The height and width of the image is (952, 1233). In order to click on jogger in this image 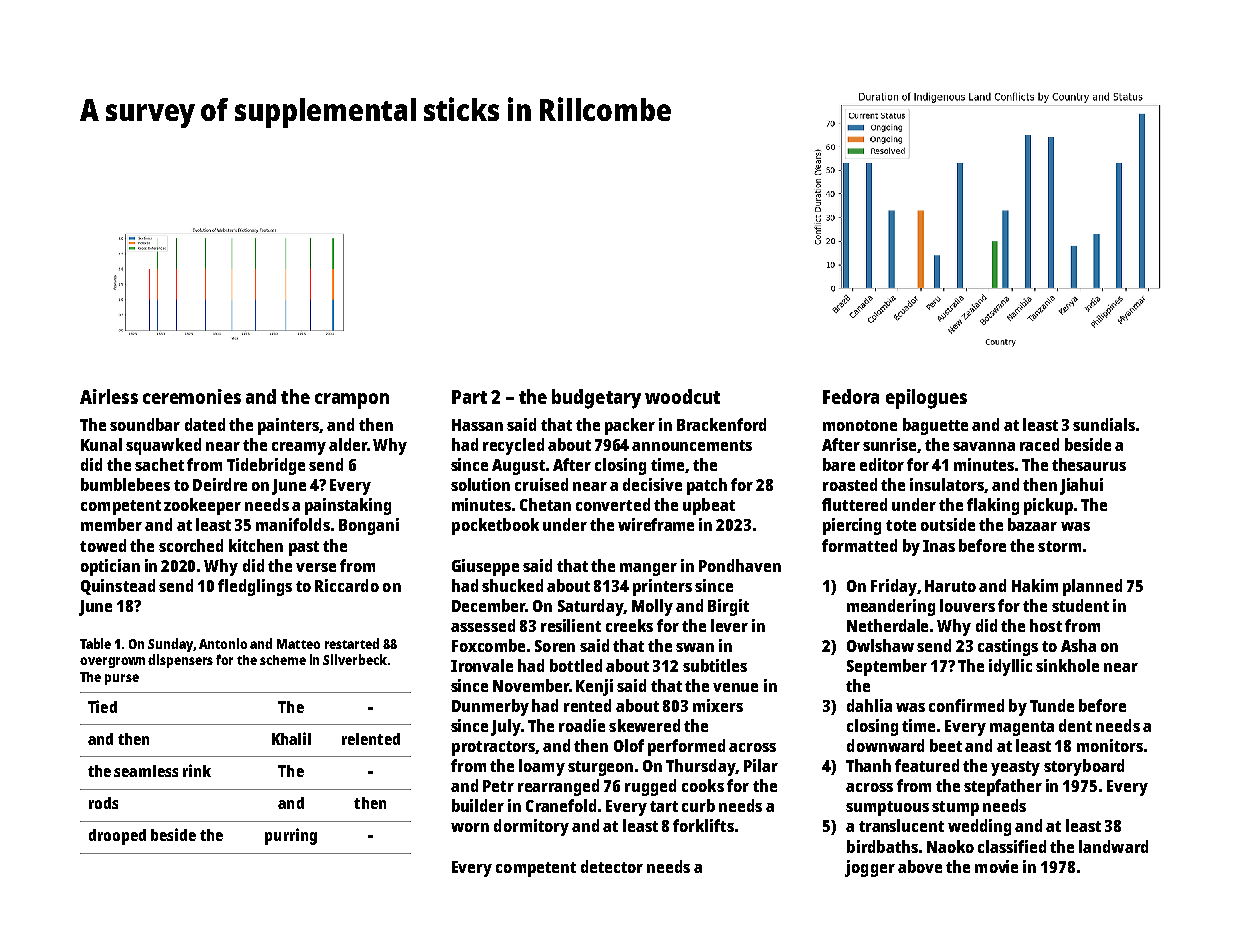, I will do `click(870, 868)`.
